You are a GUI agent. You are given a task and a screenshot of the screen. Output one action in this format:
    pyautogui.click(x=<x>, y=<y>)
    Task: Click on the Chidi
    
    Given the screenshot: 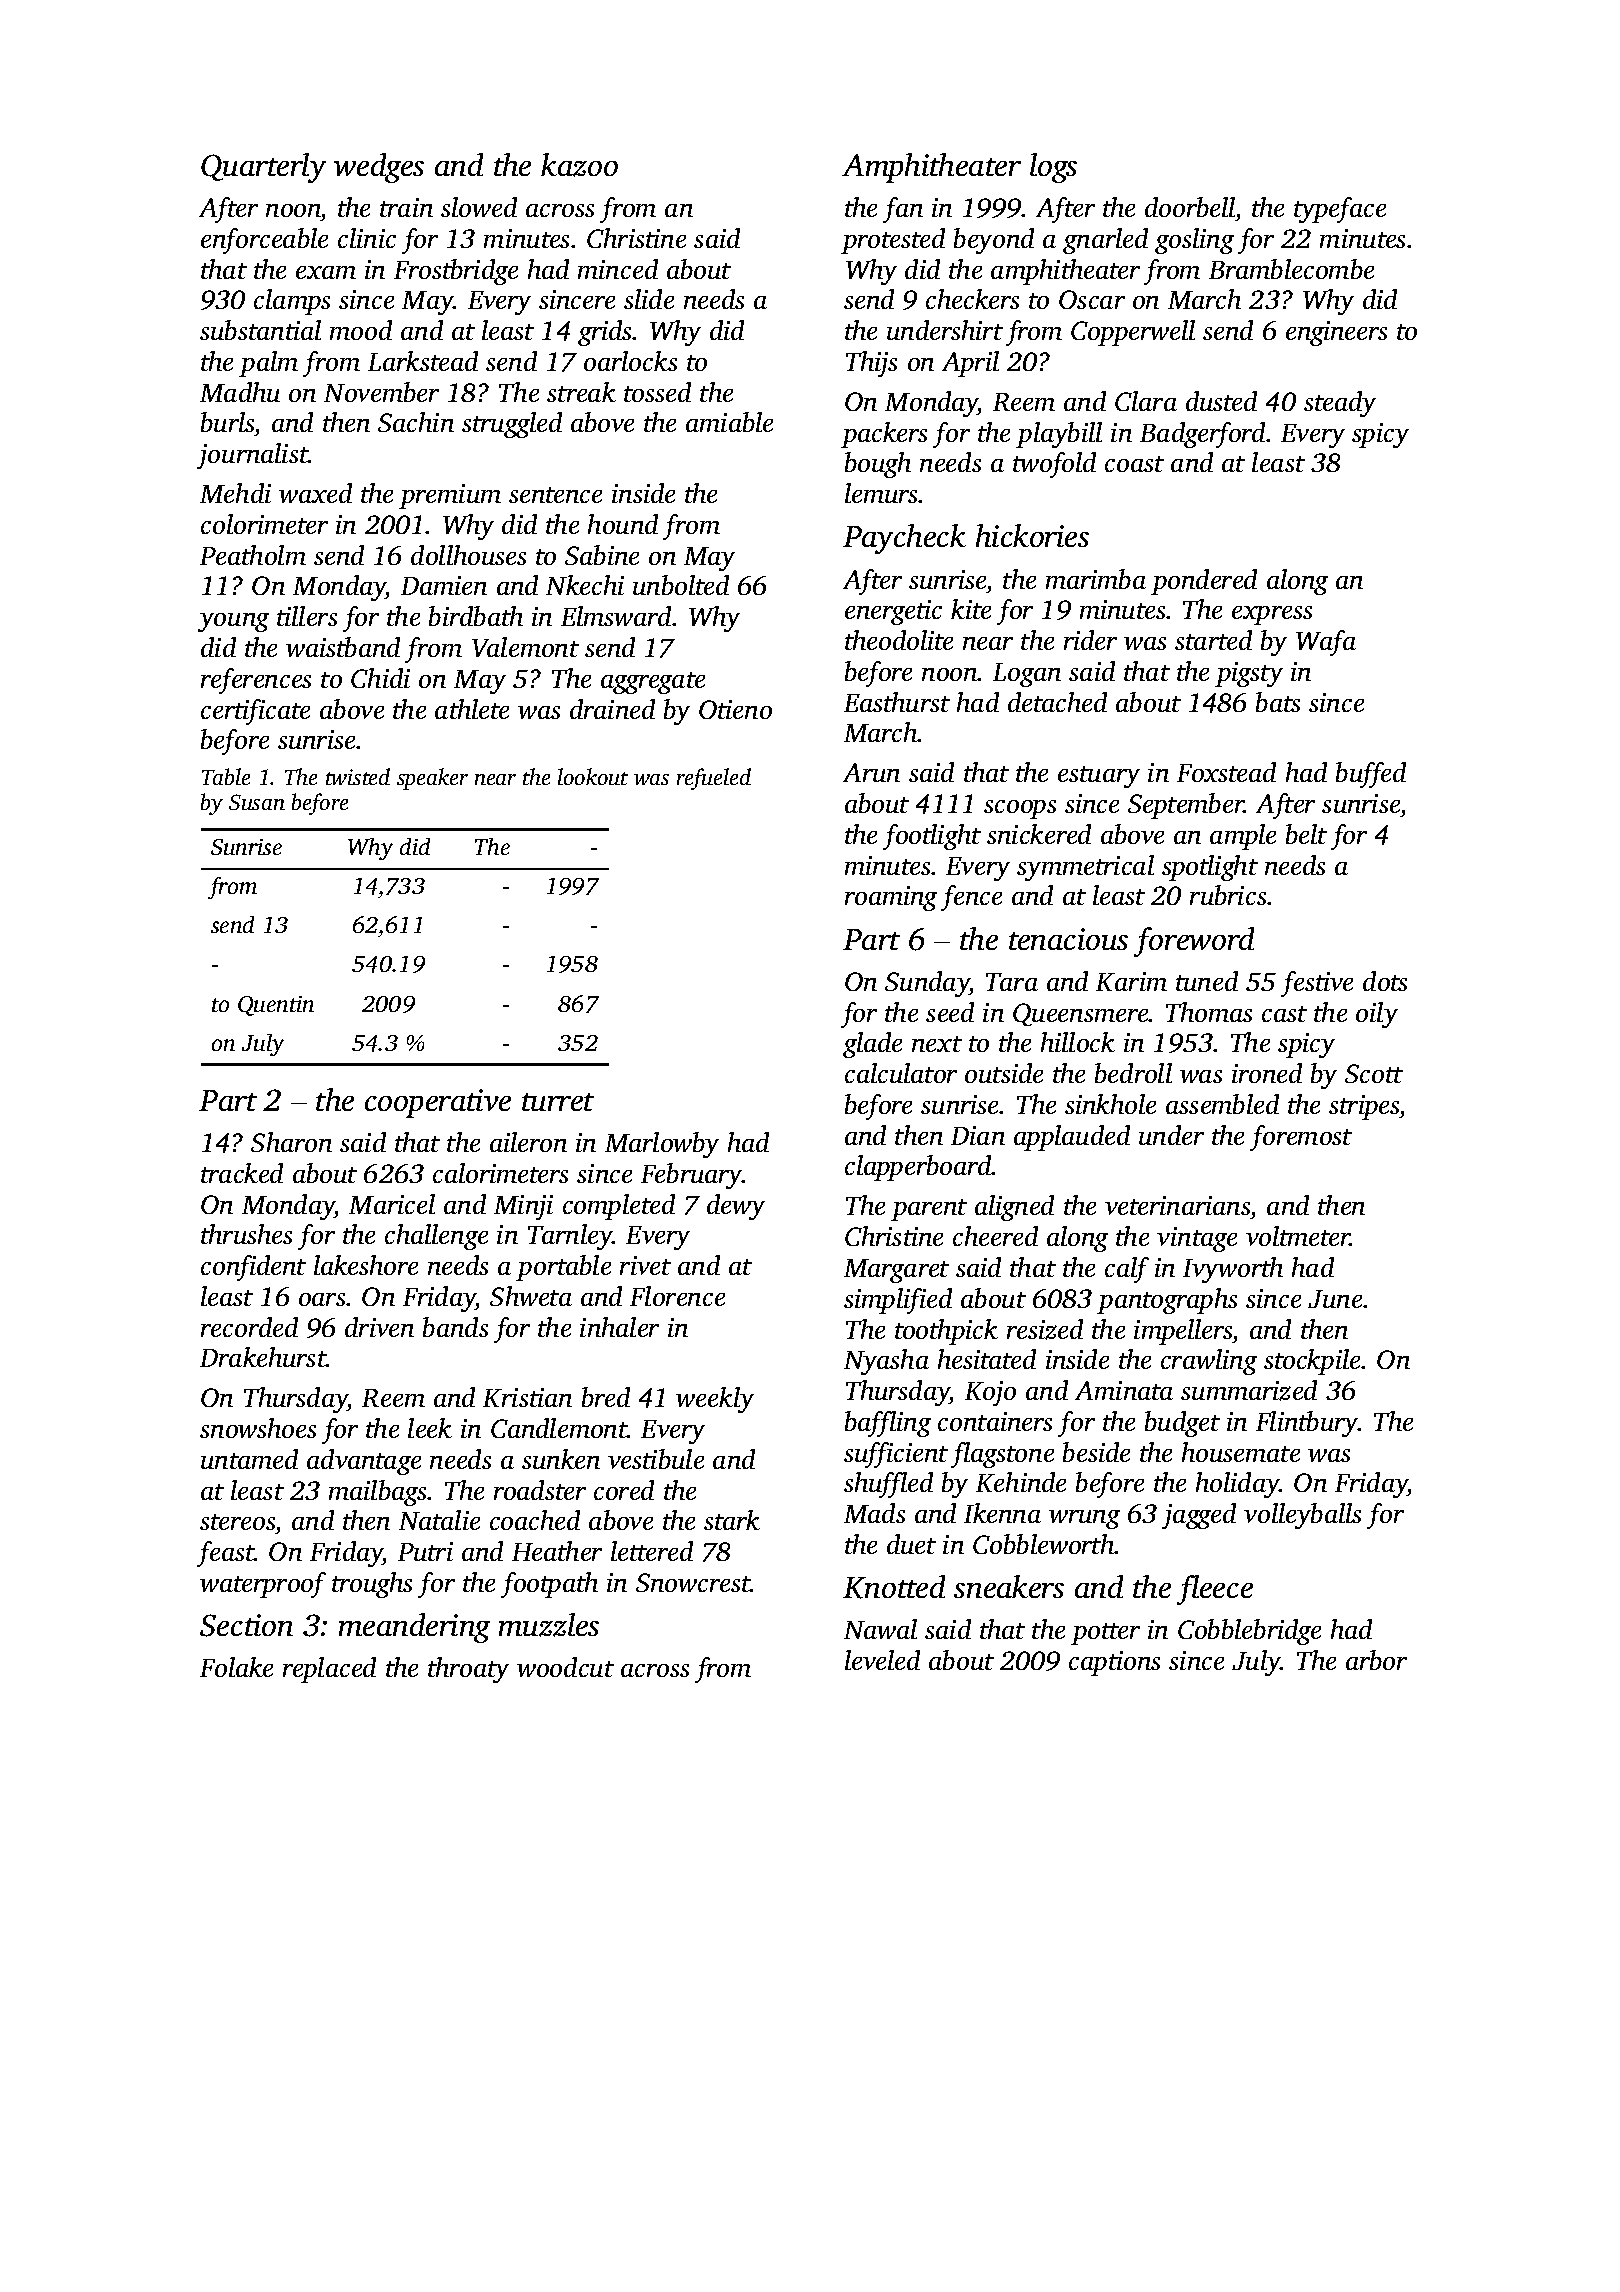 What is the action you would take?
    pyautogui.click(x=380, y=678)
